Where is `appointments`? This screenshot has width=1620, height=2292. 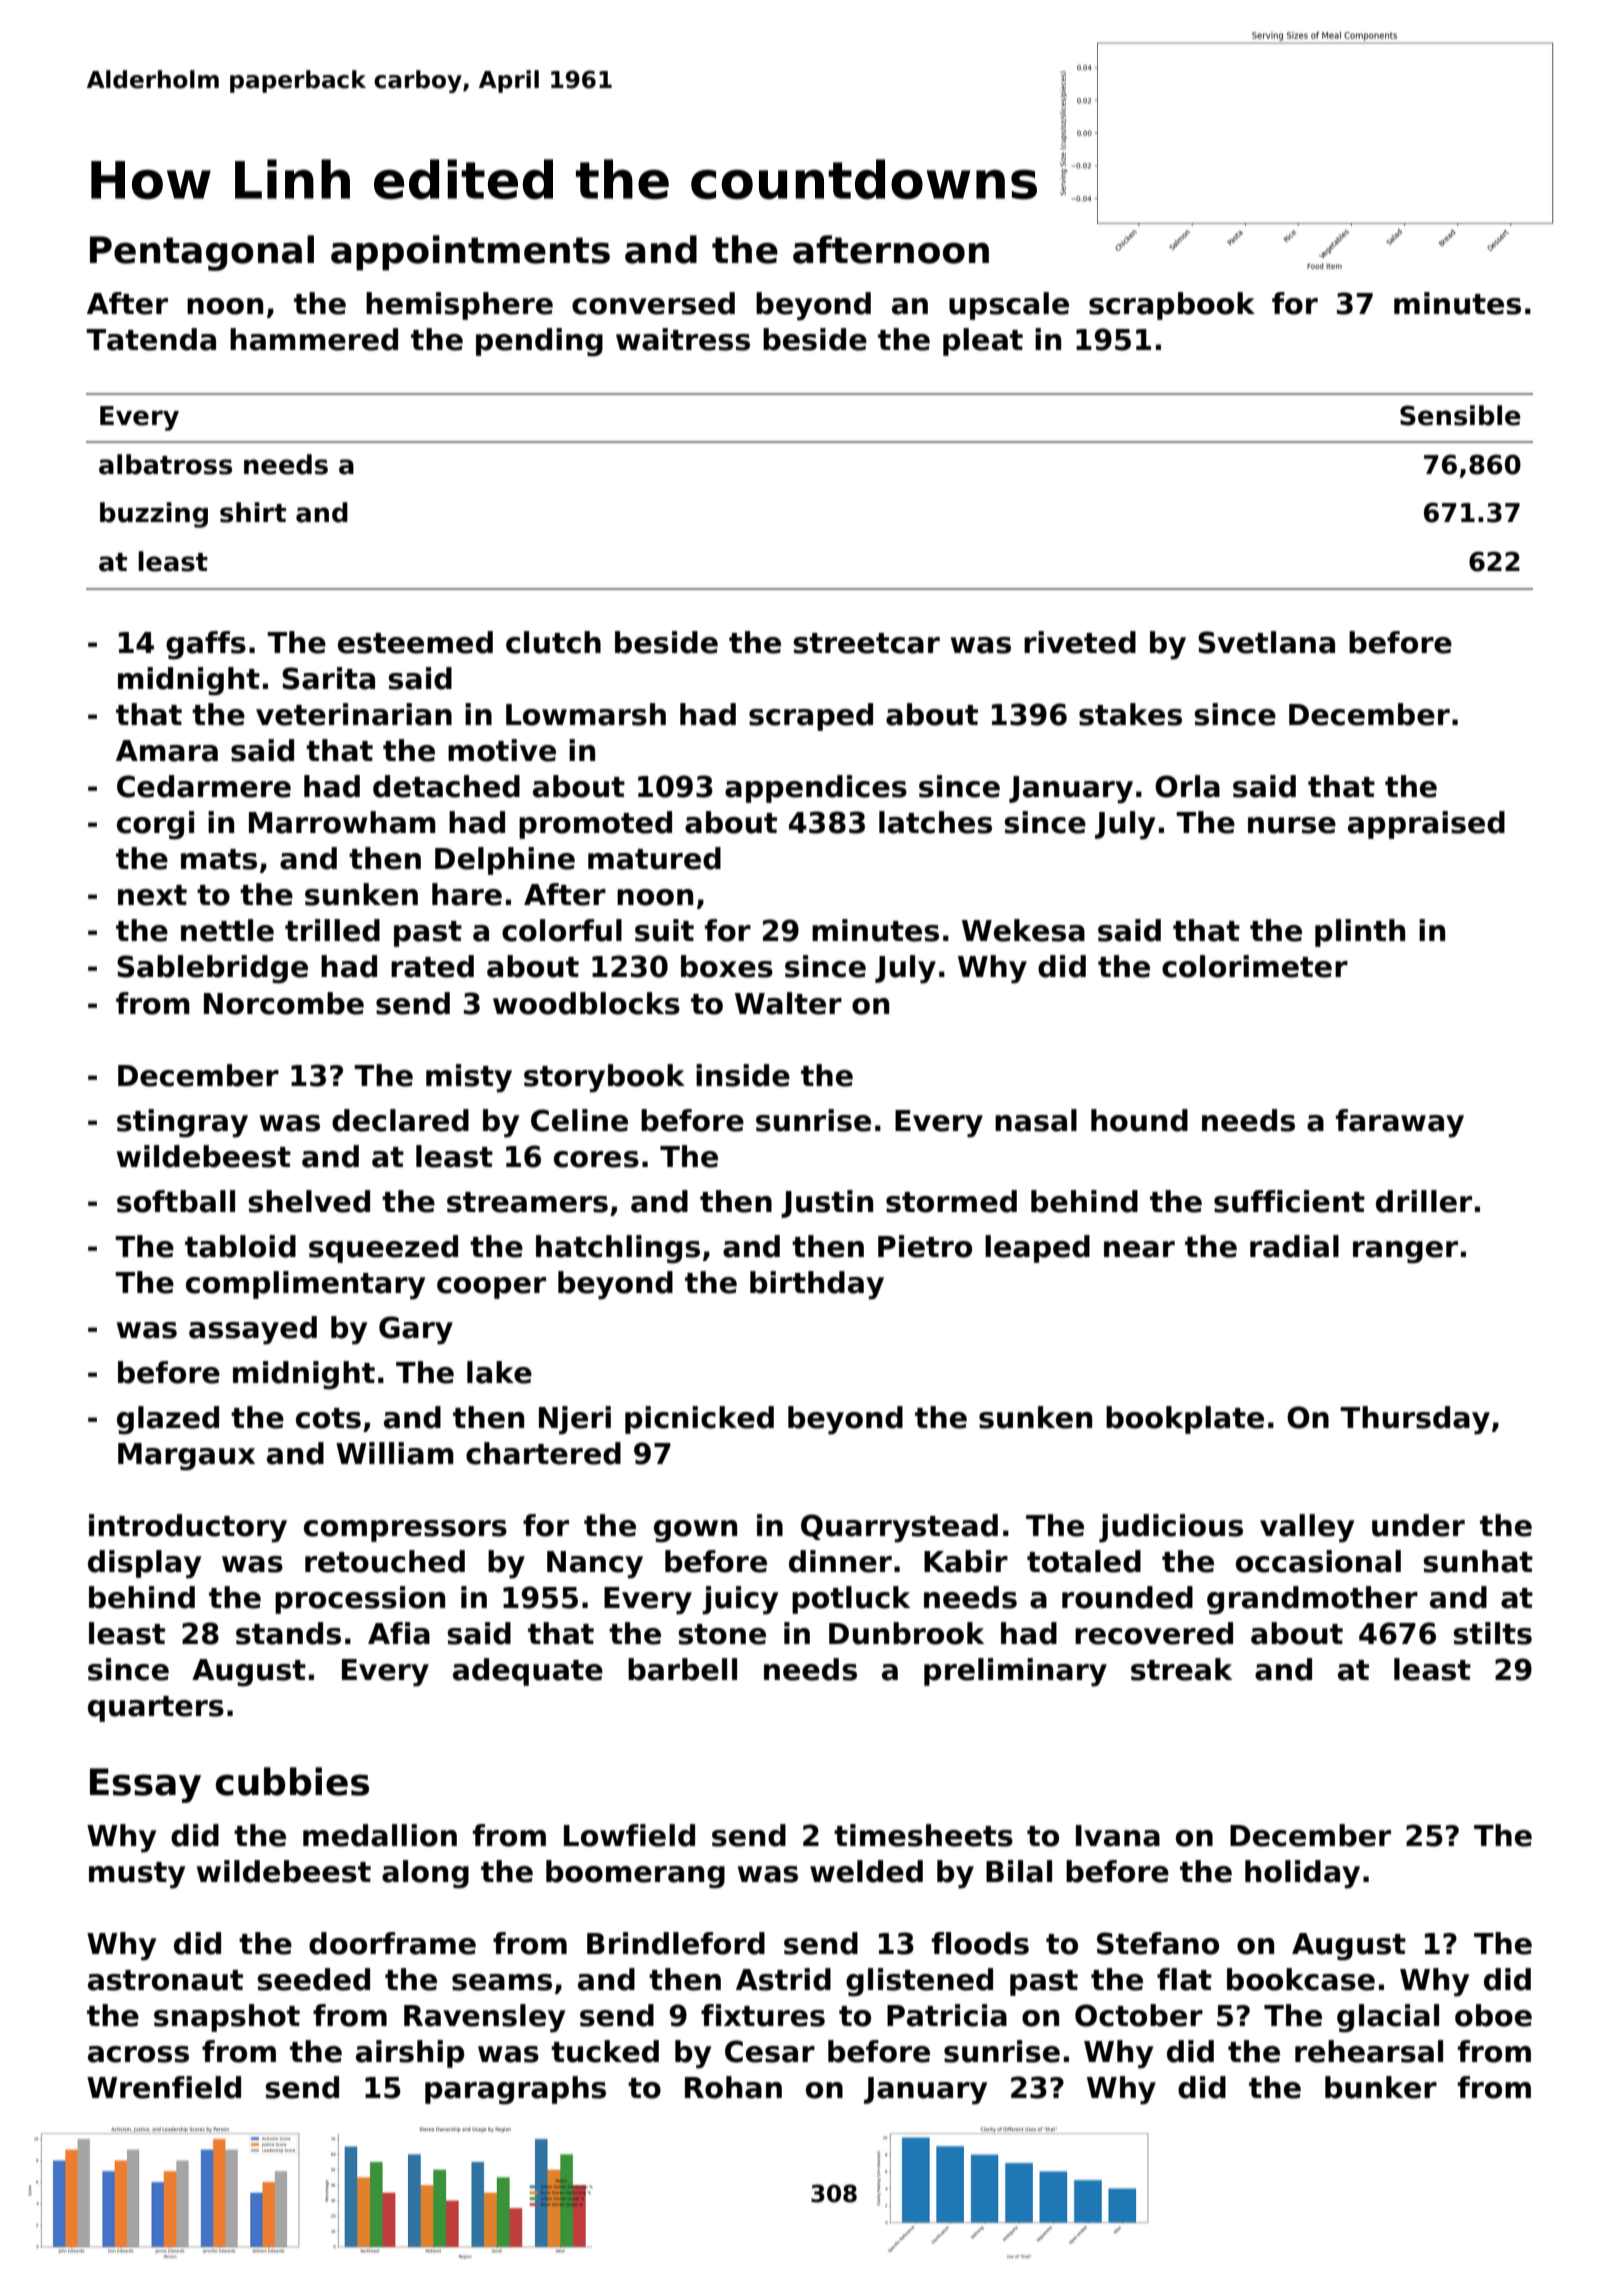
appointments is located at coordinates (470, 253).
